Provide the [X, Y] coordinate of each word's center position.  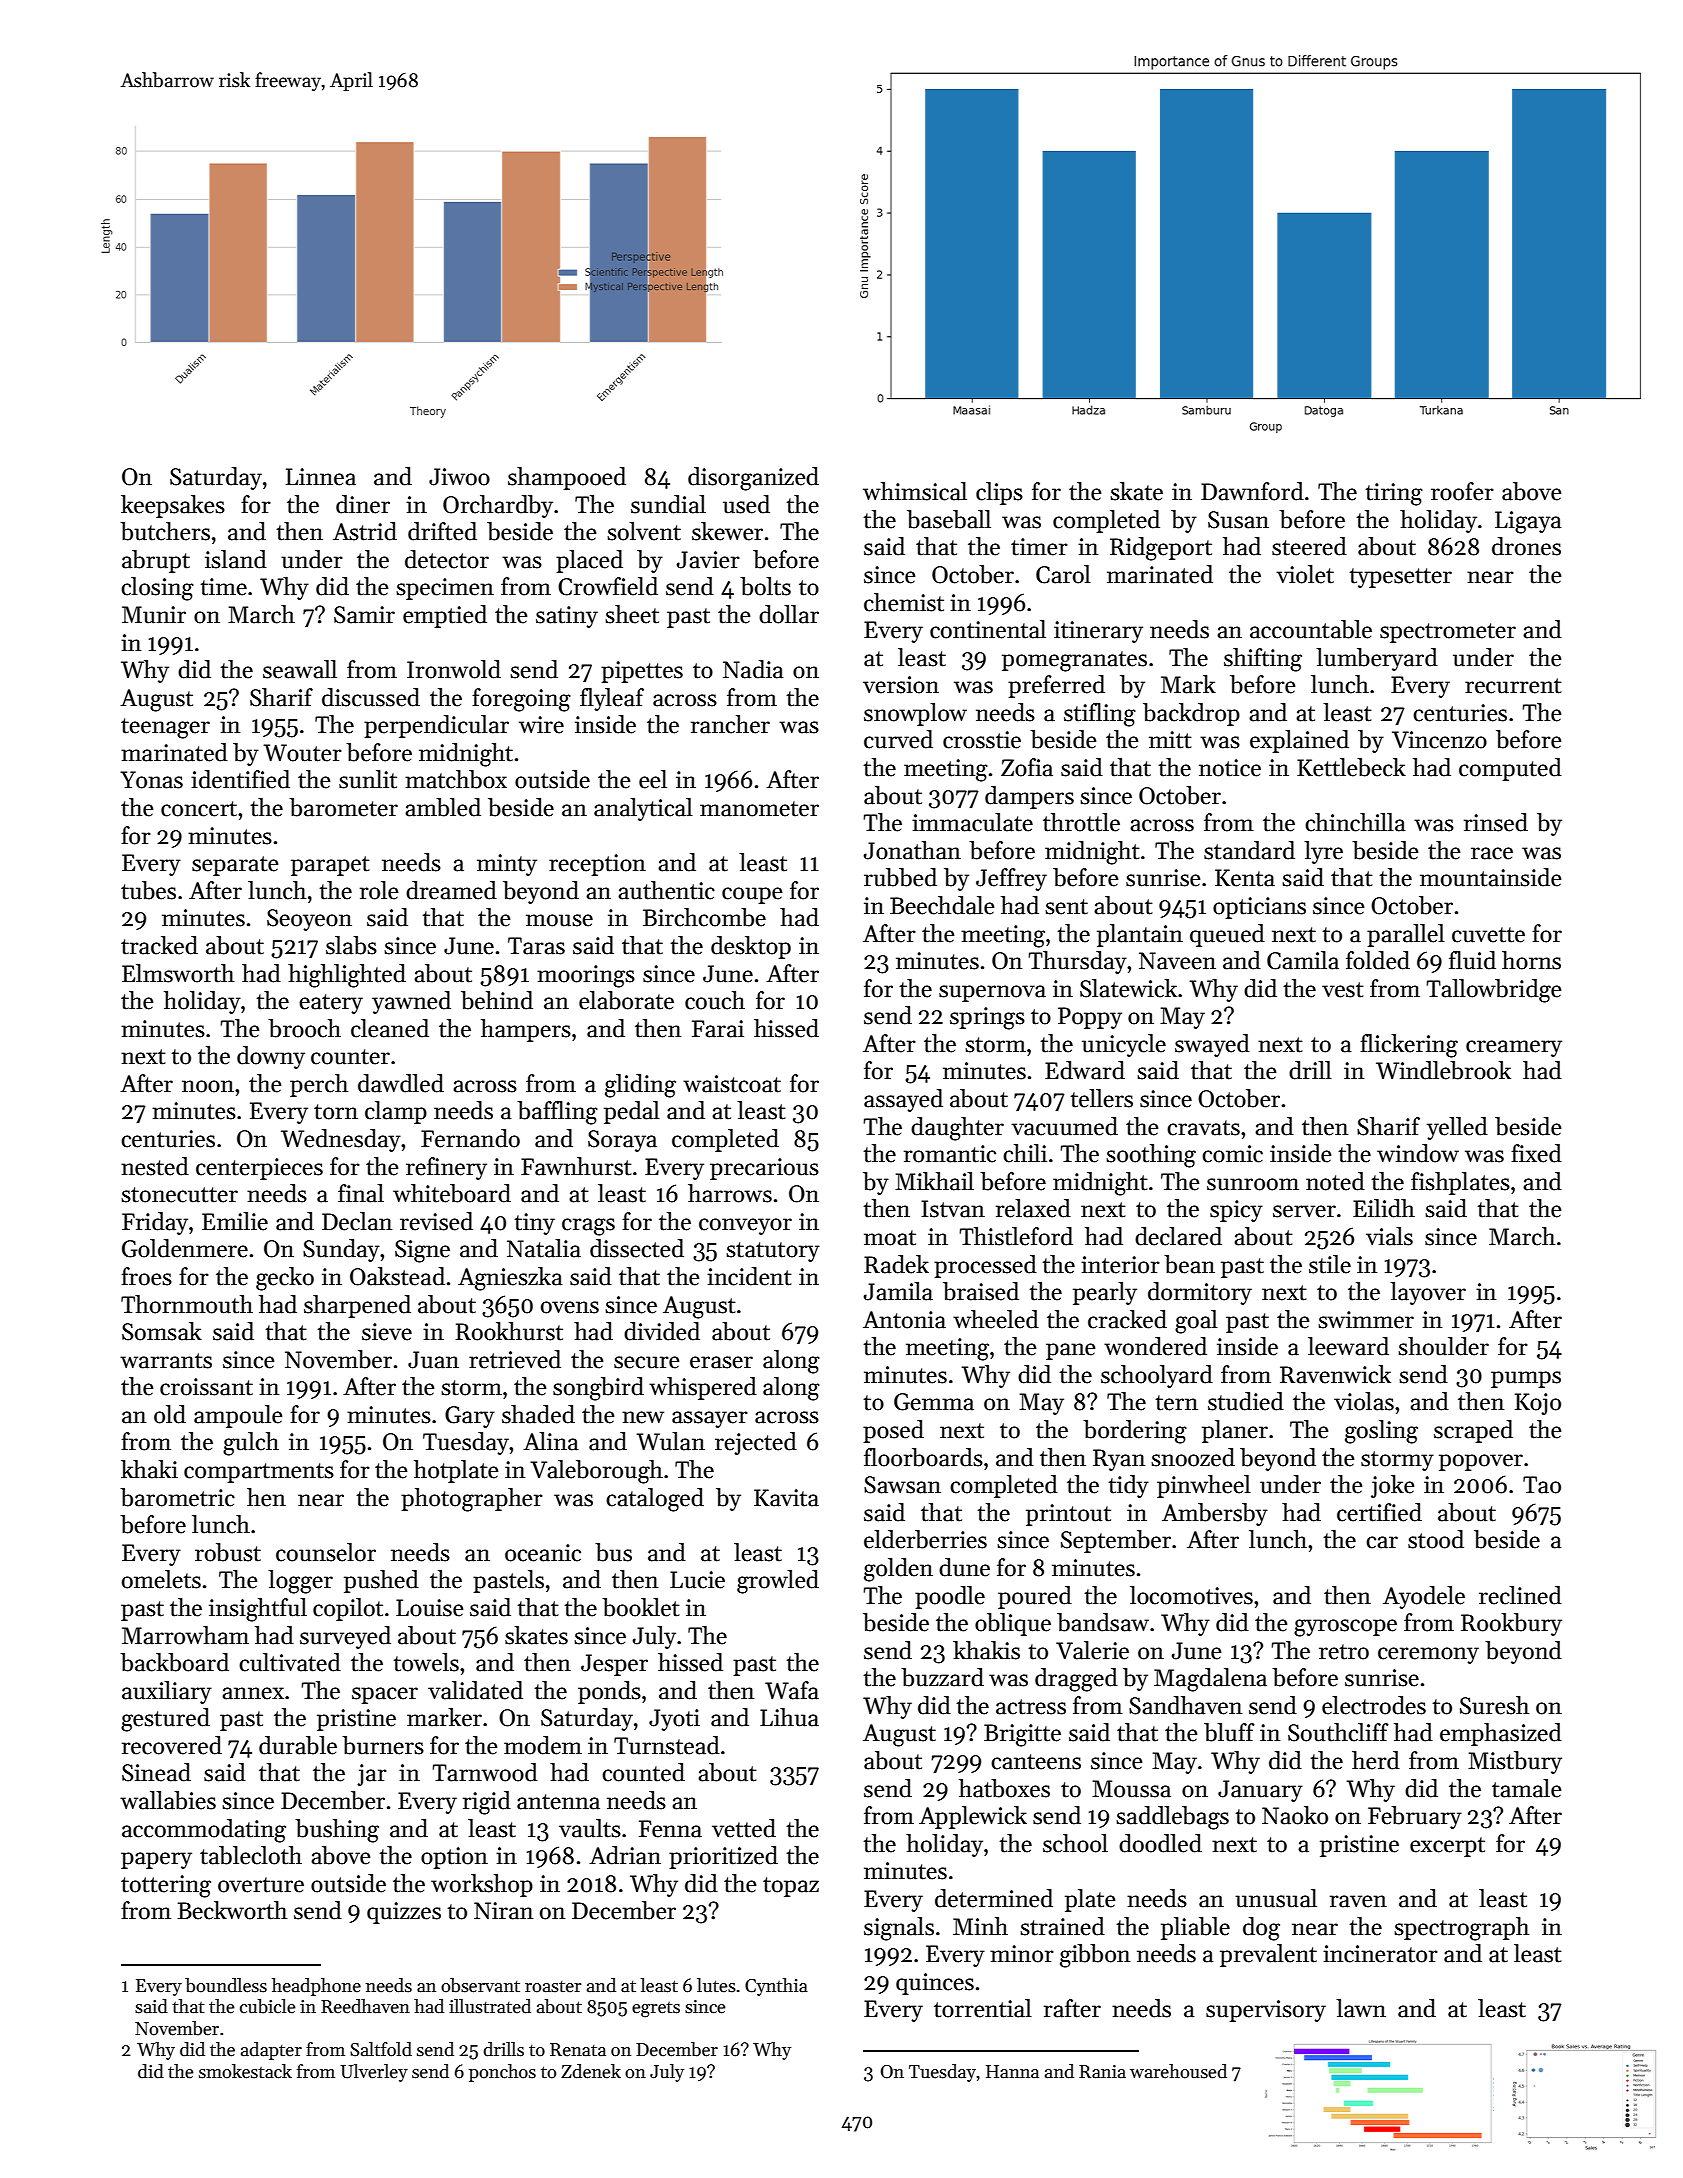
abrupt [156, 561]
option [454, 1858]
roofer [1462, 491]
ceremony [1428, 1655]
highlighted [347, 976]
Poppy [1090, 1018]
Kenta [1245, 878]
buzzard [942, 1677]
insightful [258, 1610]
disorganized [753, 479]
